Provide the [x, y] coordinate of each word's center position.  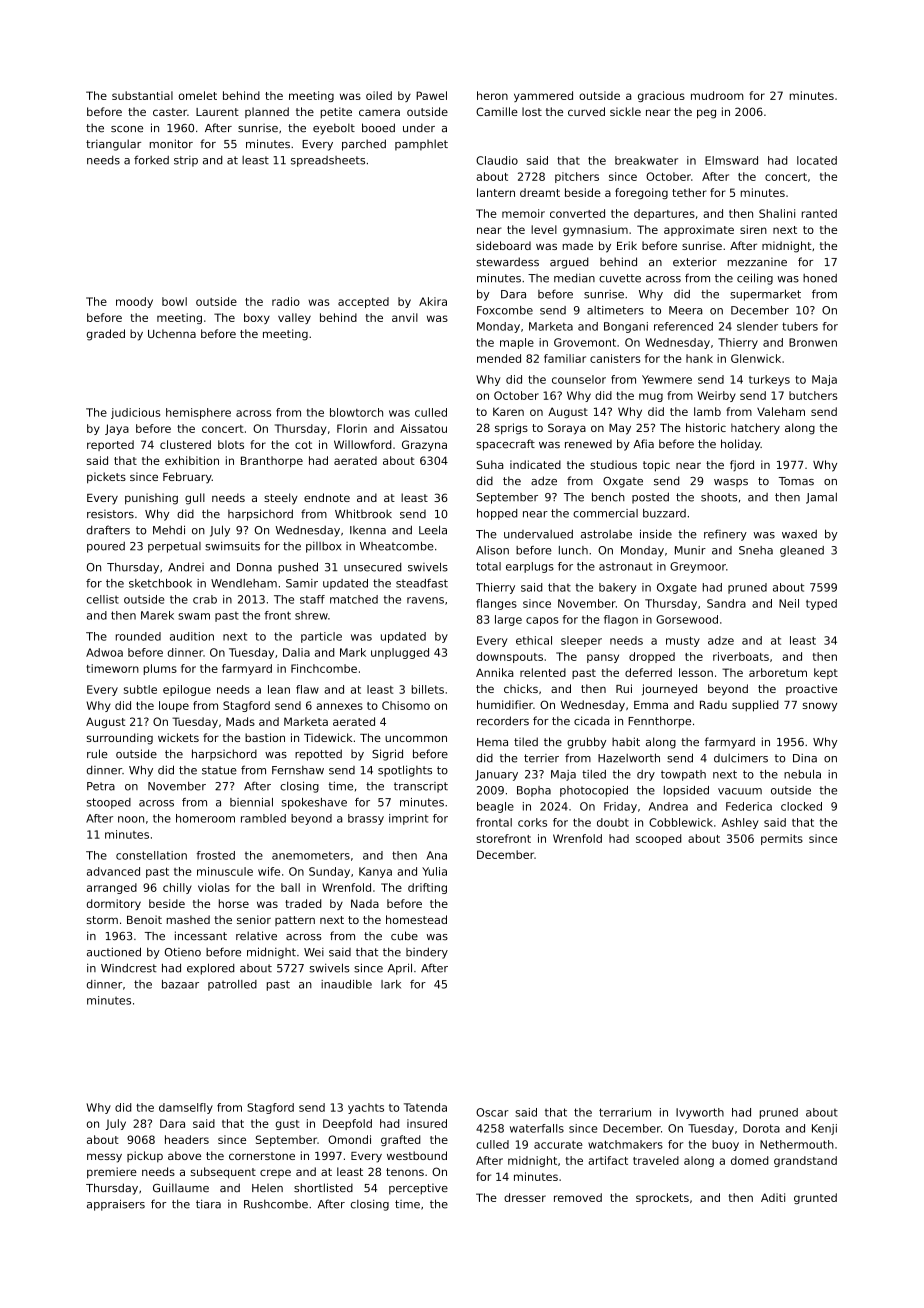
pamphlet [421, 145]
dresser [525, 1197]
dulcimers [741, 758]
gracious [661, 96]
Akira [433, 301]
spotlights [405, 771]
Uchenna [172, 333]
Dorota [761, 1128]
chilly [177, 888]
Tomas [796, 481]
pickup [145, 1157]
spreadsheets [328, 161]
